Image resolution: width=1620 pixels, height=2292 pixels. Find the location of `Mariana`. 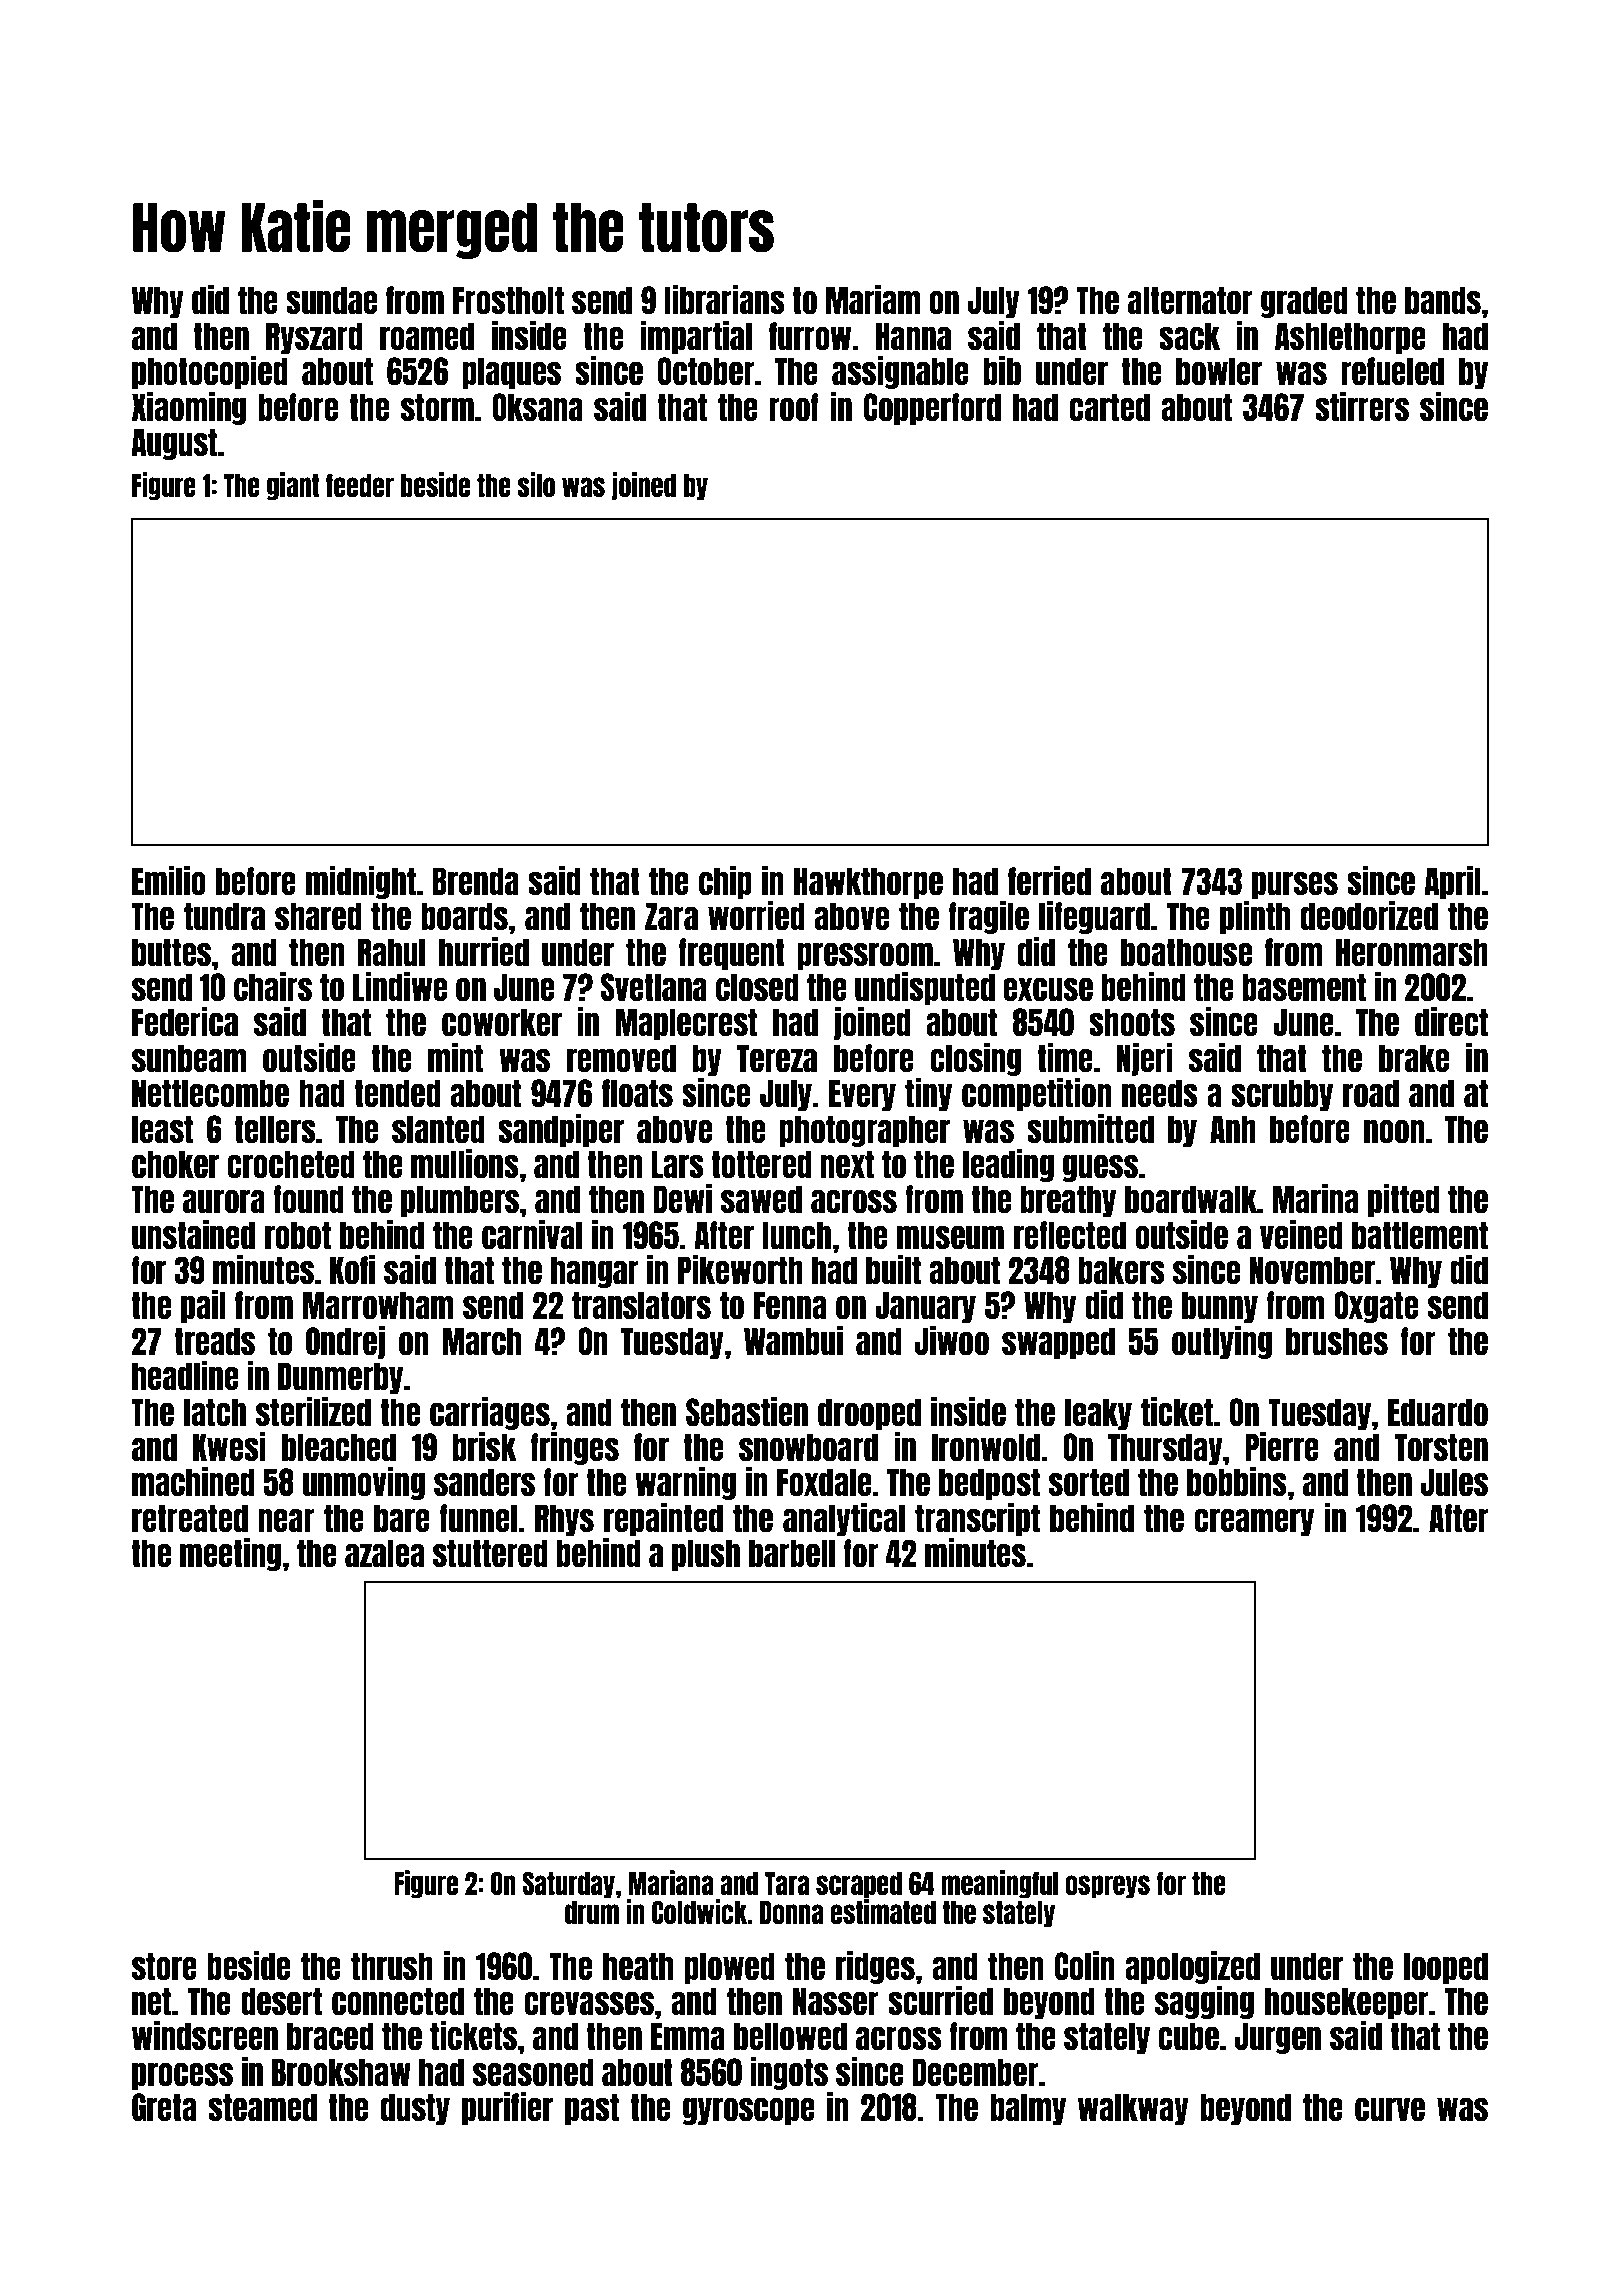

Mariana is located at coordinates (671, 1882).
